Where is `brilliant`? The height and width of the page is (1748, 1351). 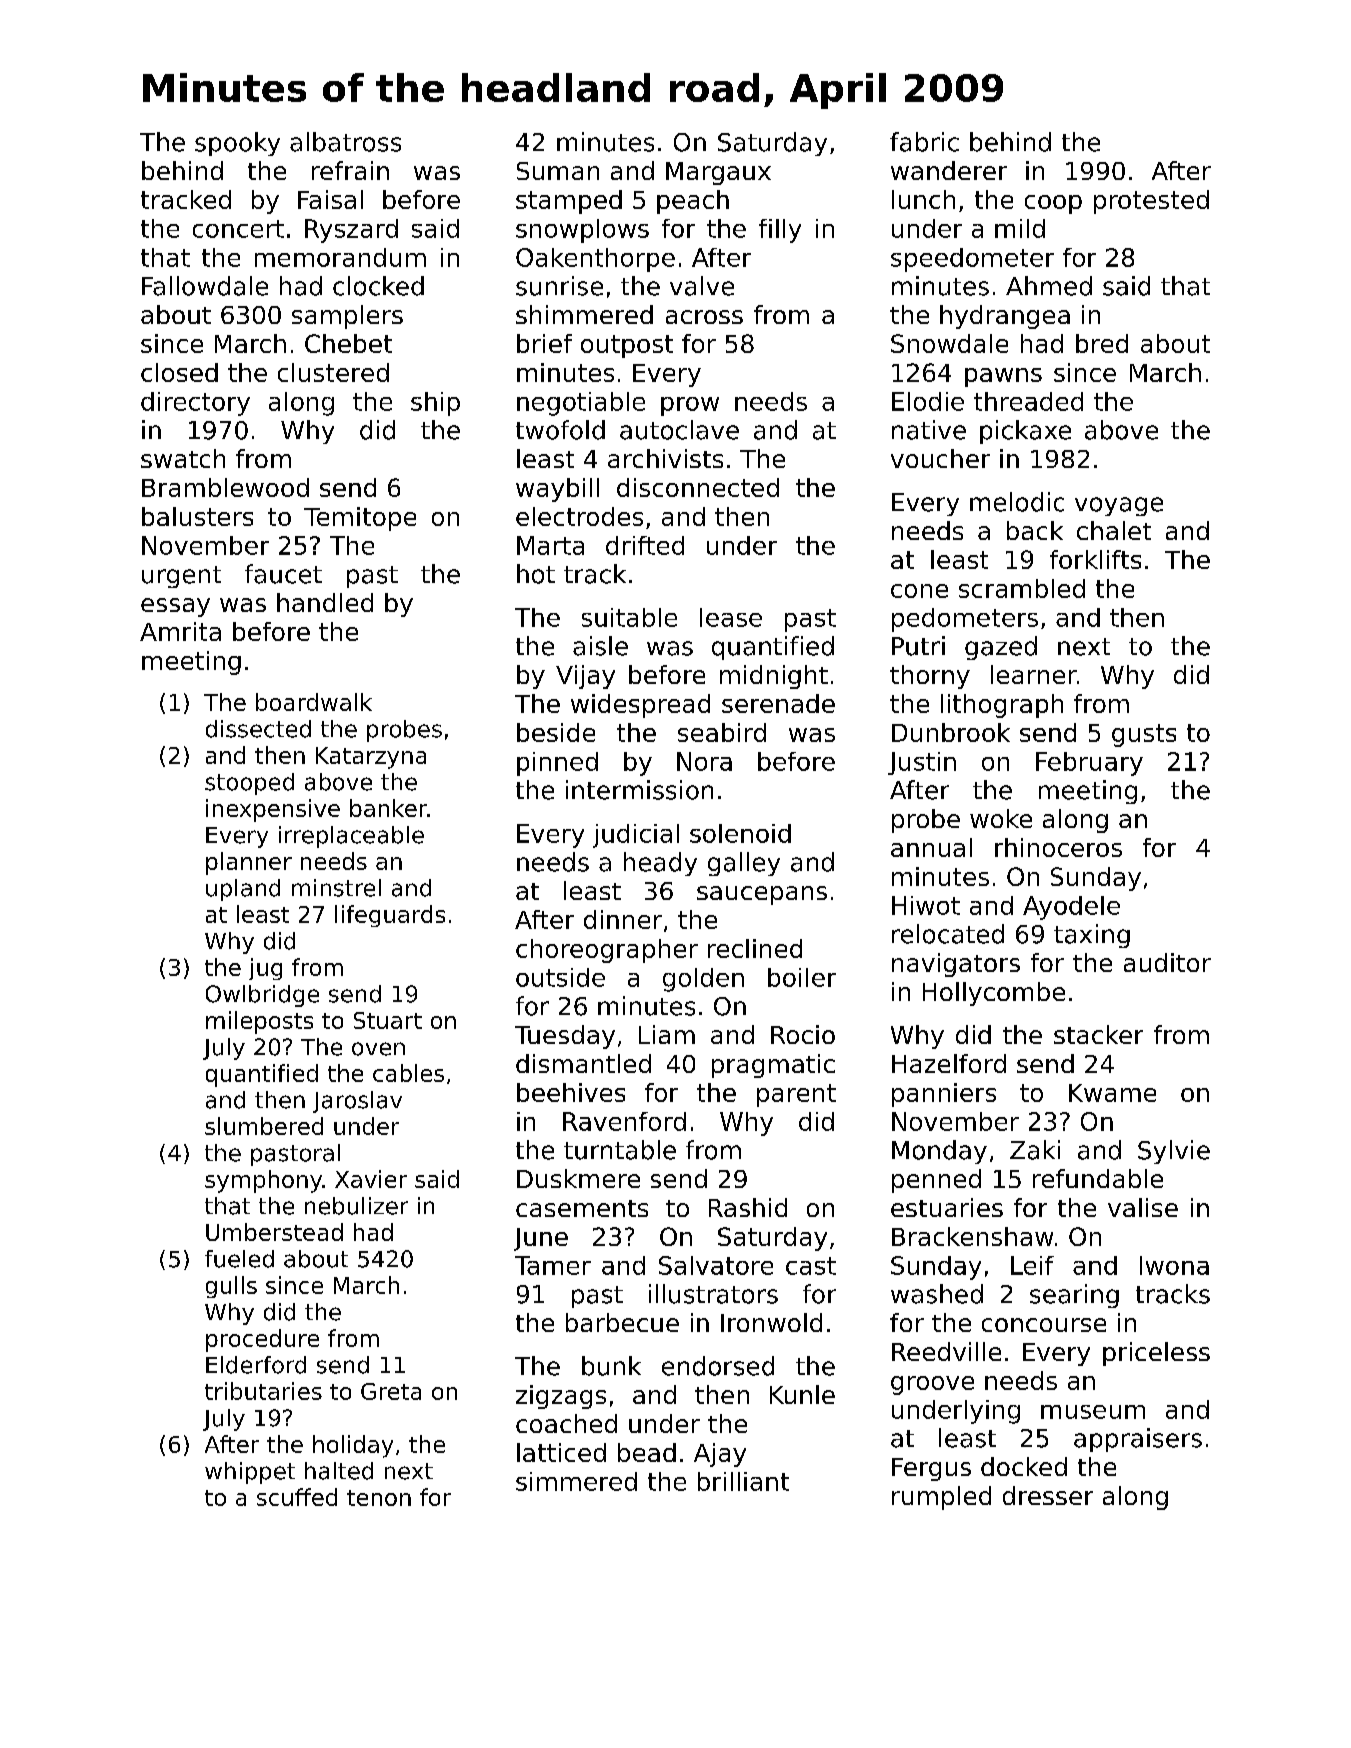
brilliant is located at coordinates (743, 1481).
